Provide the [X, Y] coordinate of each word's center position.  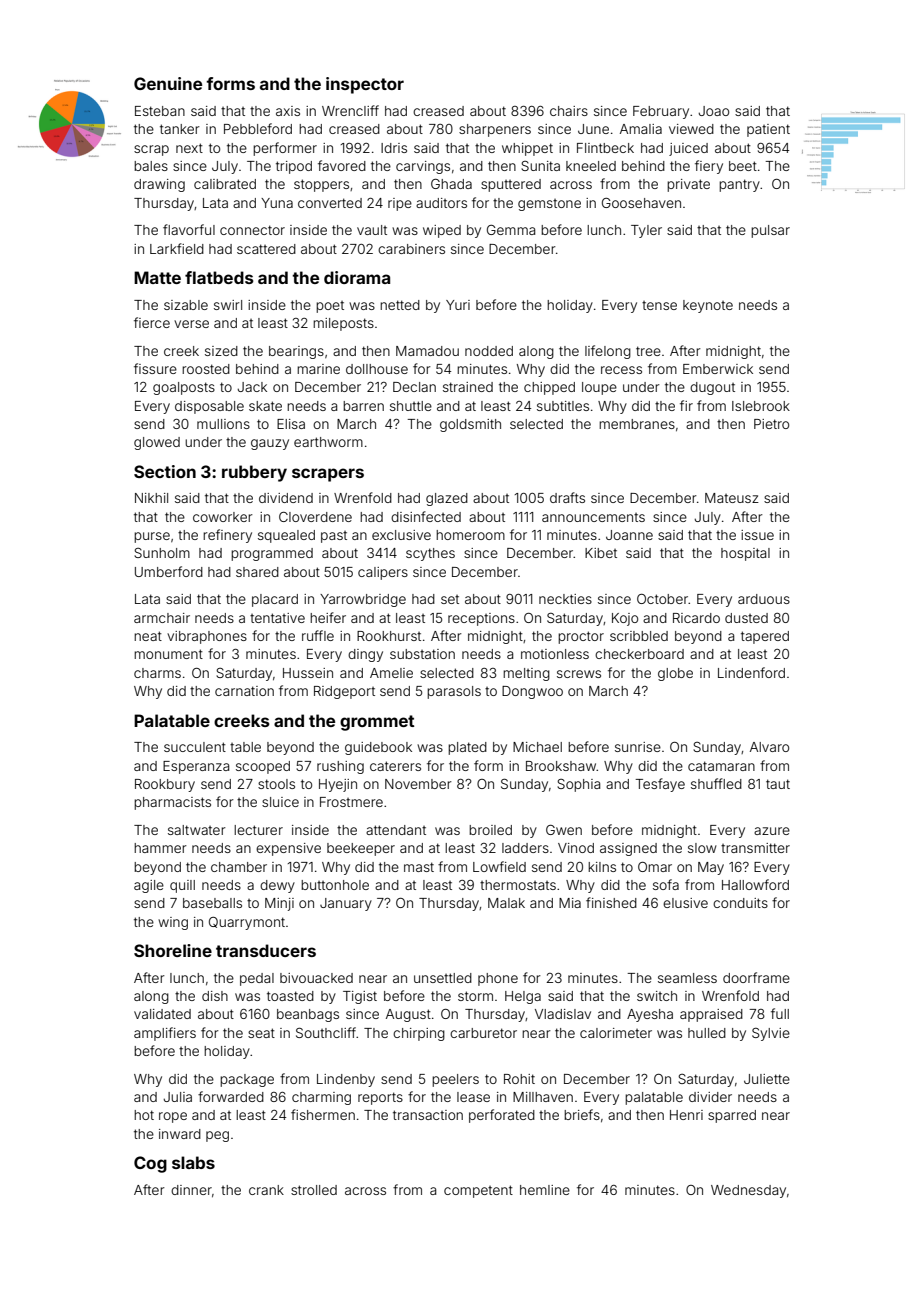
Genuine [168, 83]
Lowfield [499, 866]
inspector [365, 85]
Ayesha [650, 1015]
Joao [713, 111]
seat [261, 1033]
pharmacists [172, 803]
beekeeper [361, 849]
